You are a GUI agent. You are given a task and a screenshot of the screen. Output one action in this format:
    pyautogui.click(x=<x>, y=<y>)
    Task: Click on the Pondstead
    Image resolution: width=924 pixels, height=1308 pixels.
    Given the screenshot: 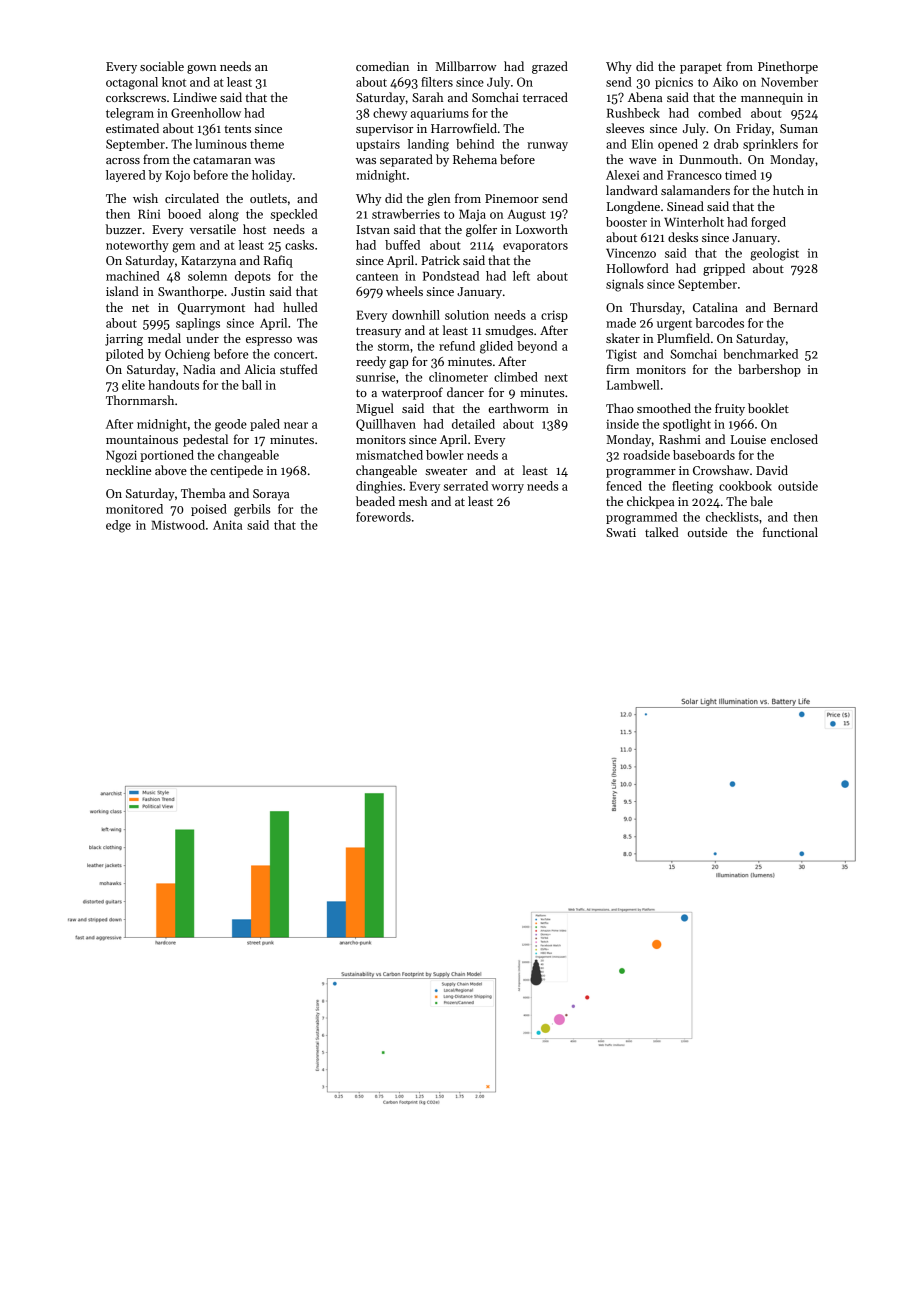 What is the action you would take?
    pyautogui.click(x=451, y=276)
